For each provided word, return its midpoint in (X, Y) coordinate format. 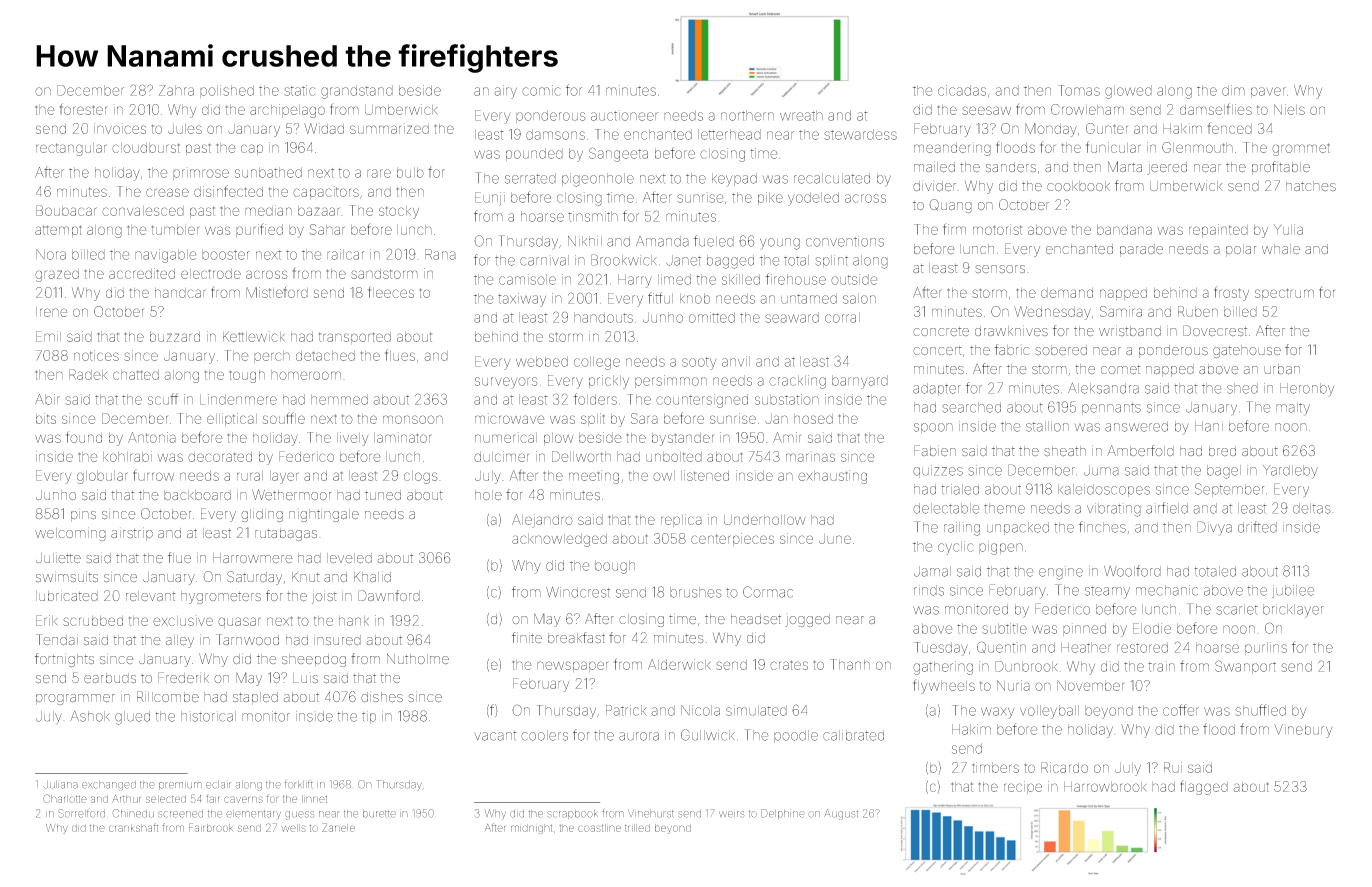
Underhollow (764, 520)
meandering (952, 149)
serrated (530, 178)
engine (1061, 574)
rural (250, 476)
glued (132, 718)
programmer (75, 699)
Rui (1173, 767)
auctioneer (624, 115)
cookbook (1078, 186)
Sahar (326, 229)
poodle (796, 736)
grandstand (357, 92)
